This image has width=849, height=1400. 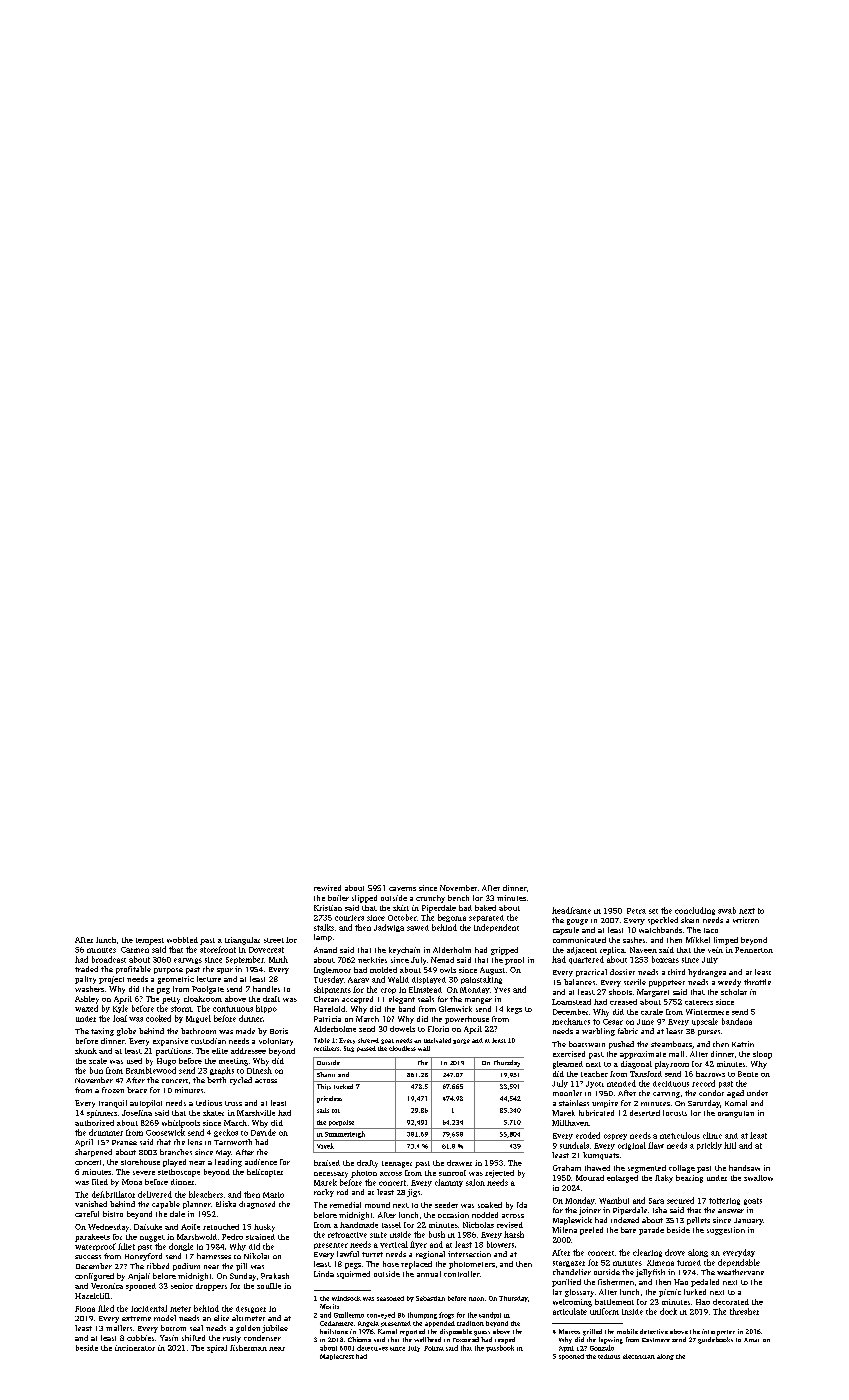 What do you see at coordinates (636, 911) in the image?
I see `Petra` at bounding box center [636, 911].
